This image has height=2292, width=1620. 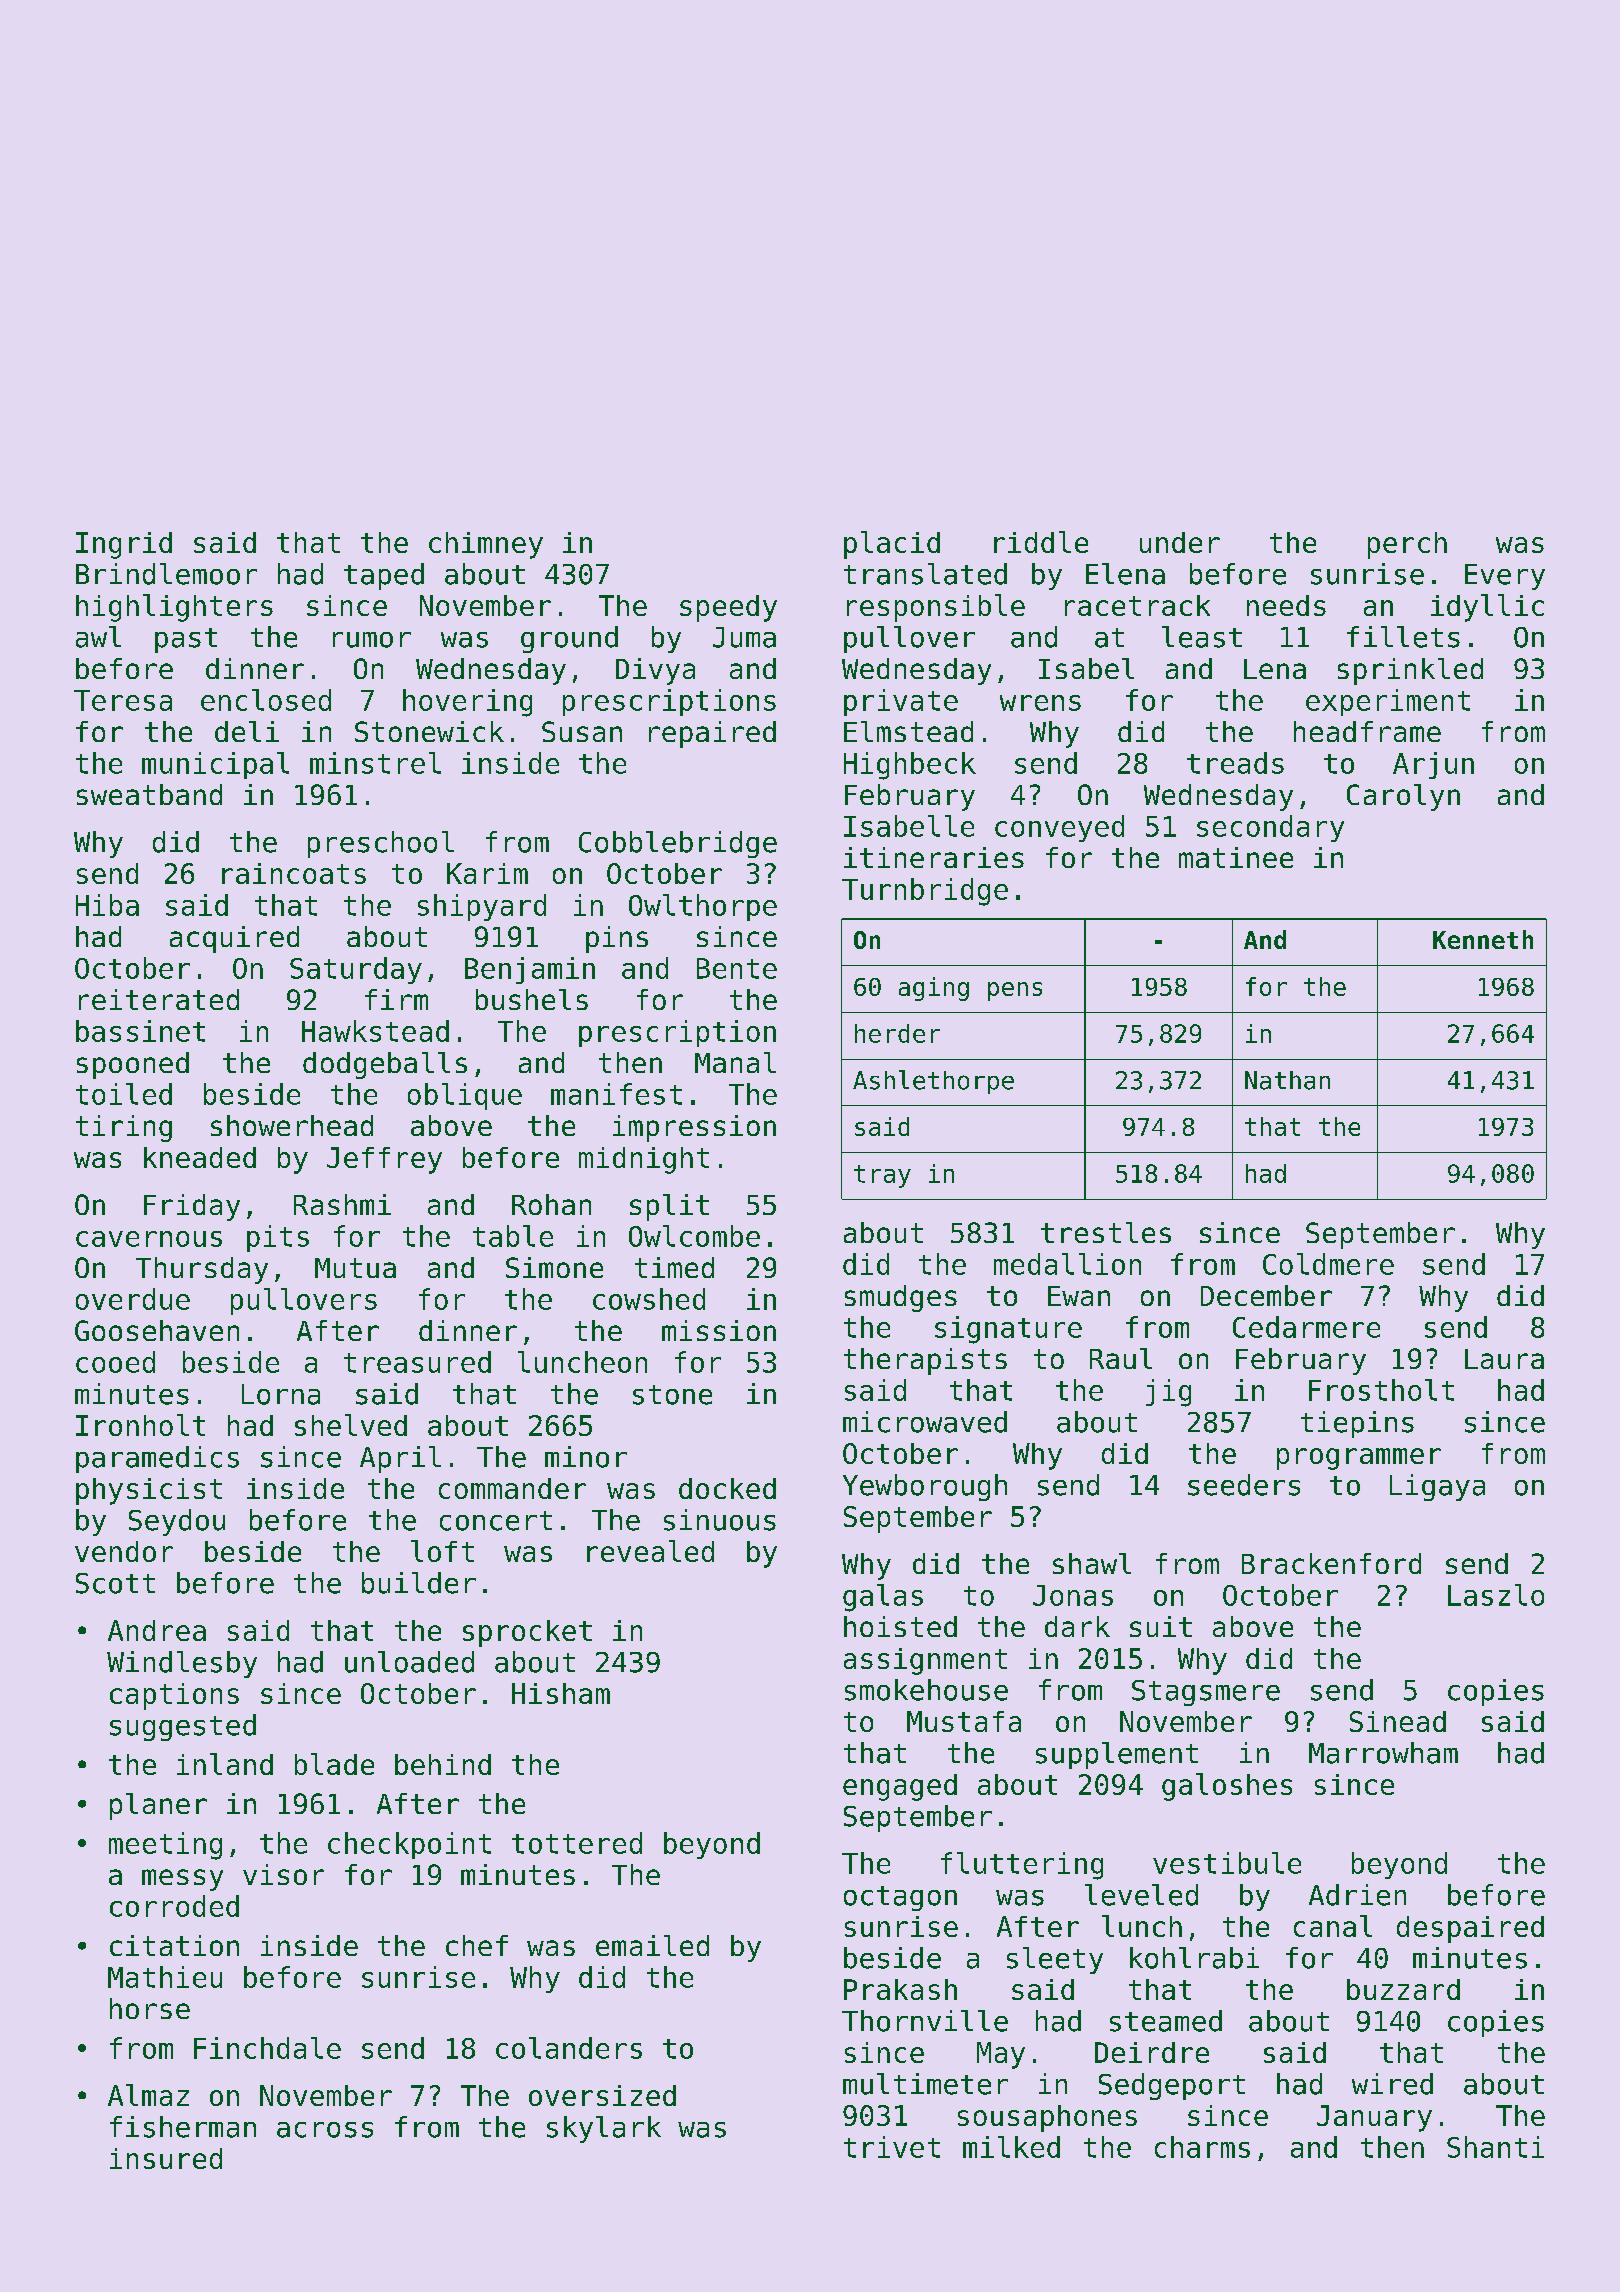 What do you see at coordinates (1504, 1359) in the image?
I see `Laura` at bounding box center [1504, 1359].
